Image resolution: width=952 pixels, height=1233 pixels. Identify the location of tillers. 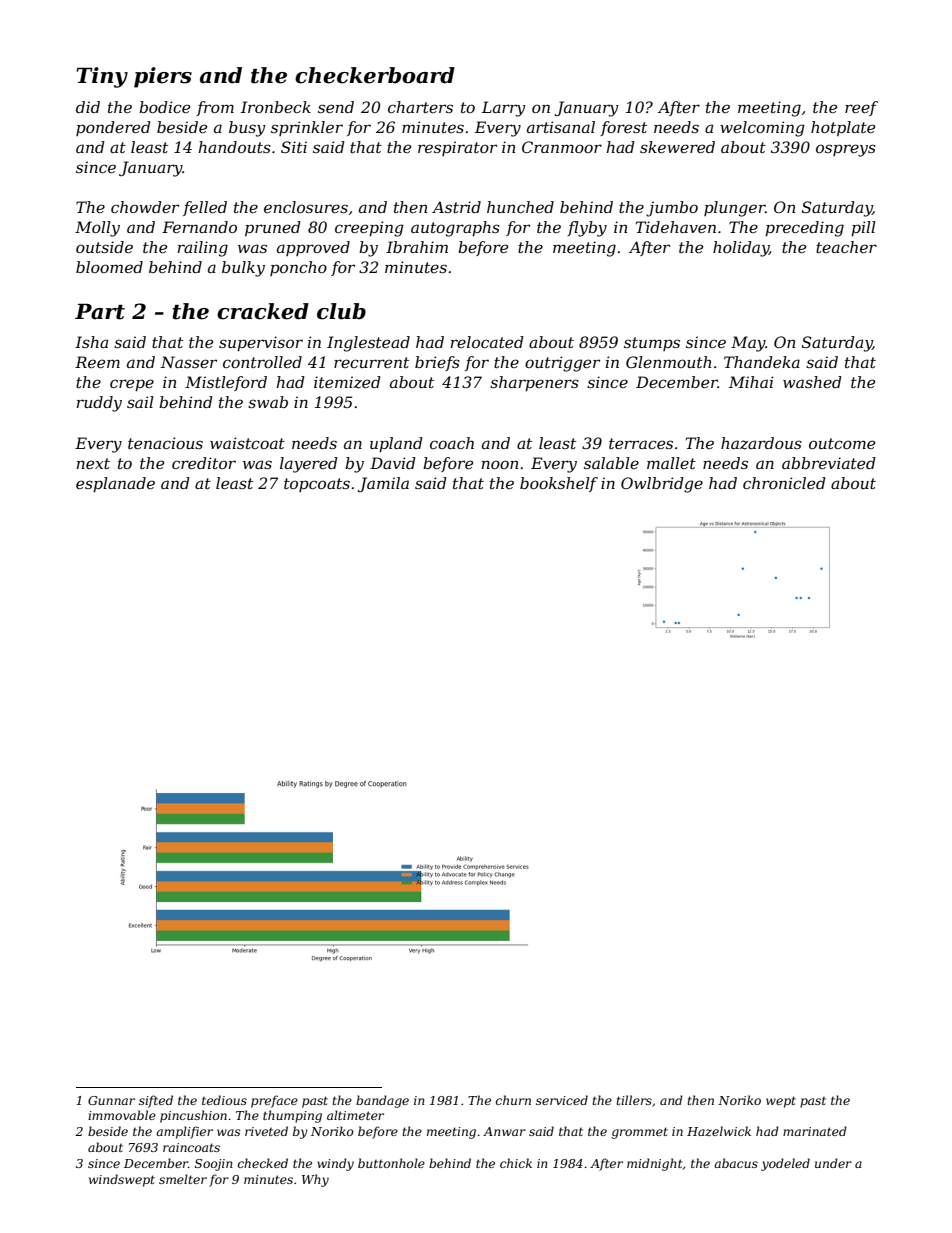
(634, 1100).
